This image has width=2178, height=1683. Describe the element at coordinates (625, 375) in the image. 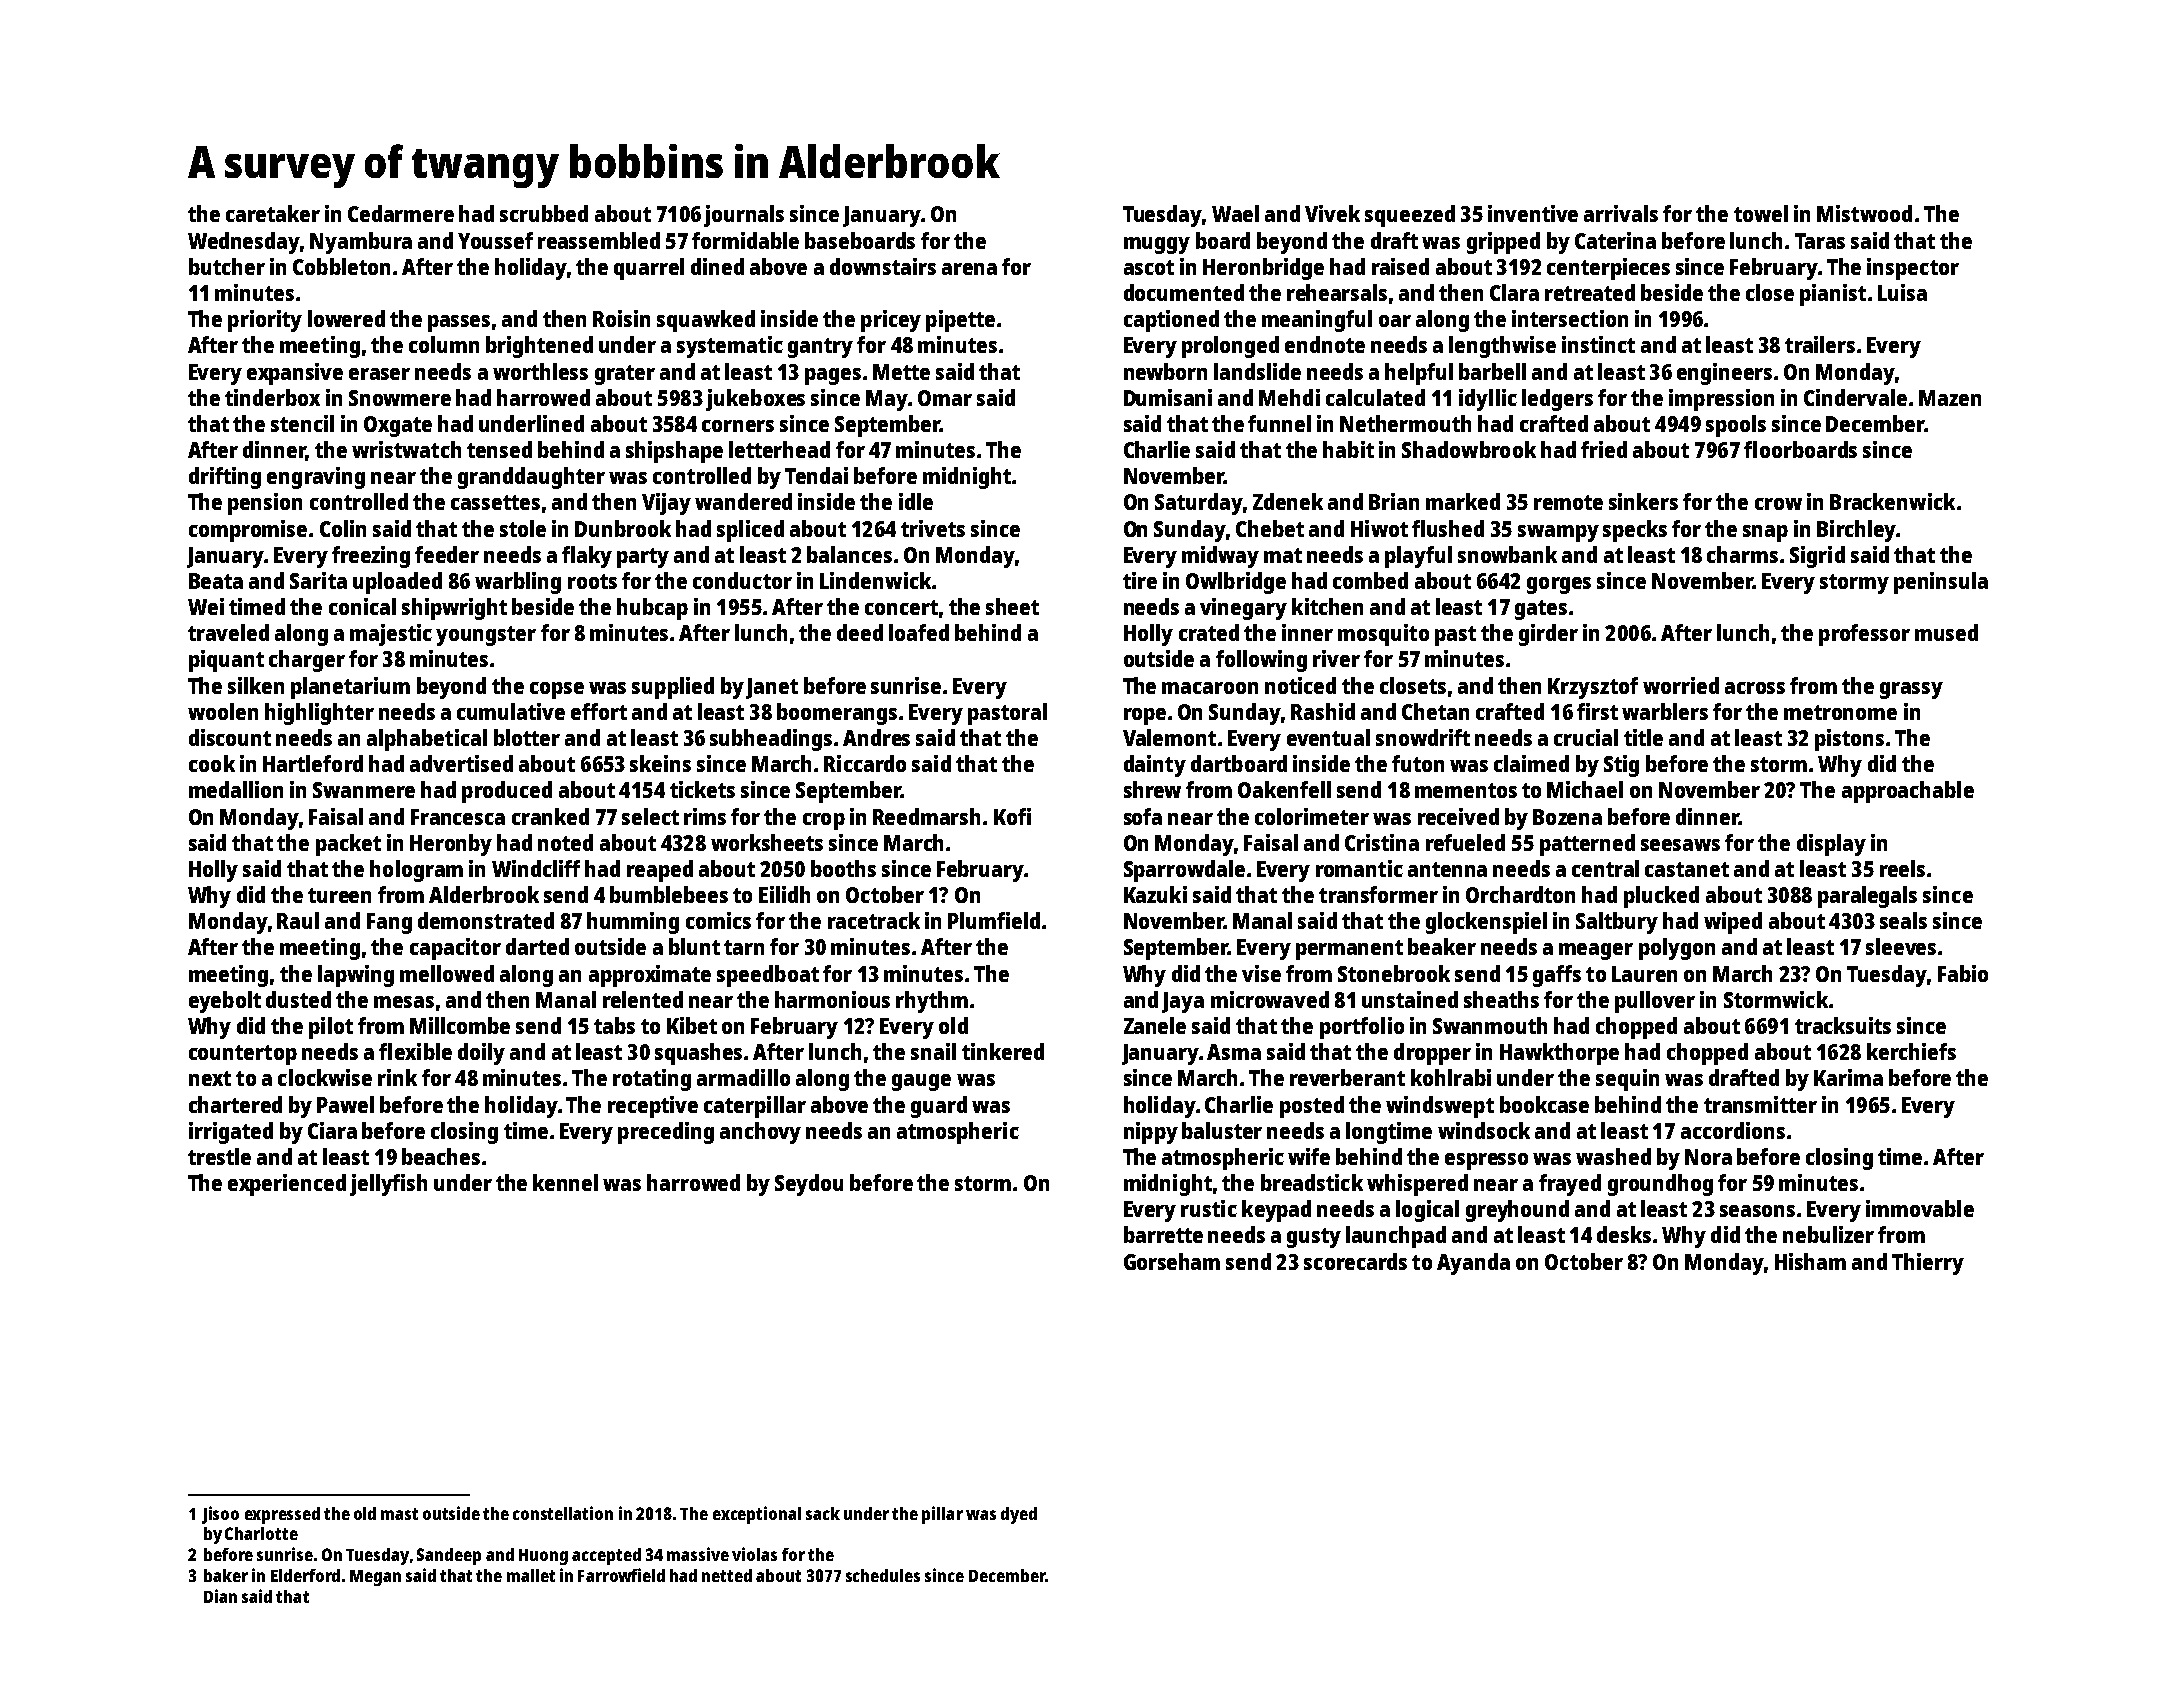

I see `grater` at that location.
